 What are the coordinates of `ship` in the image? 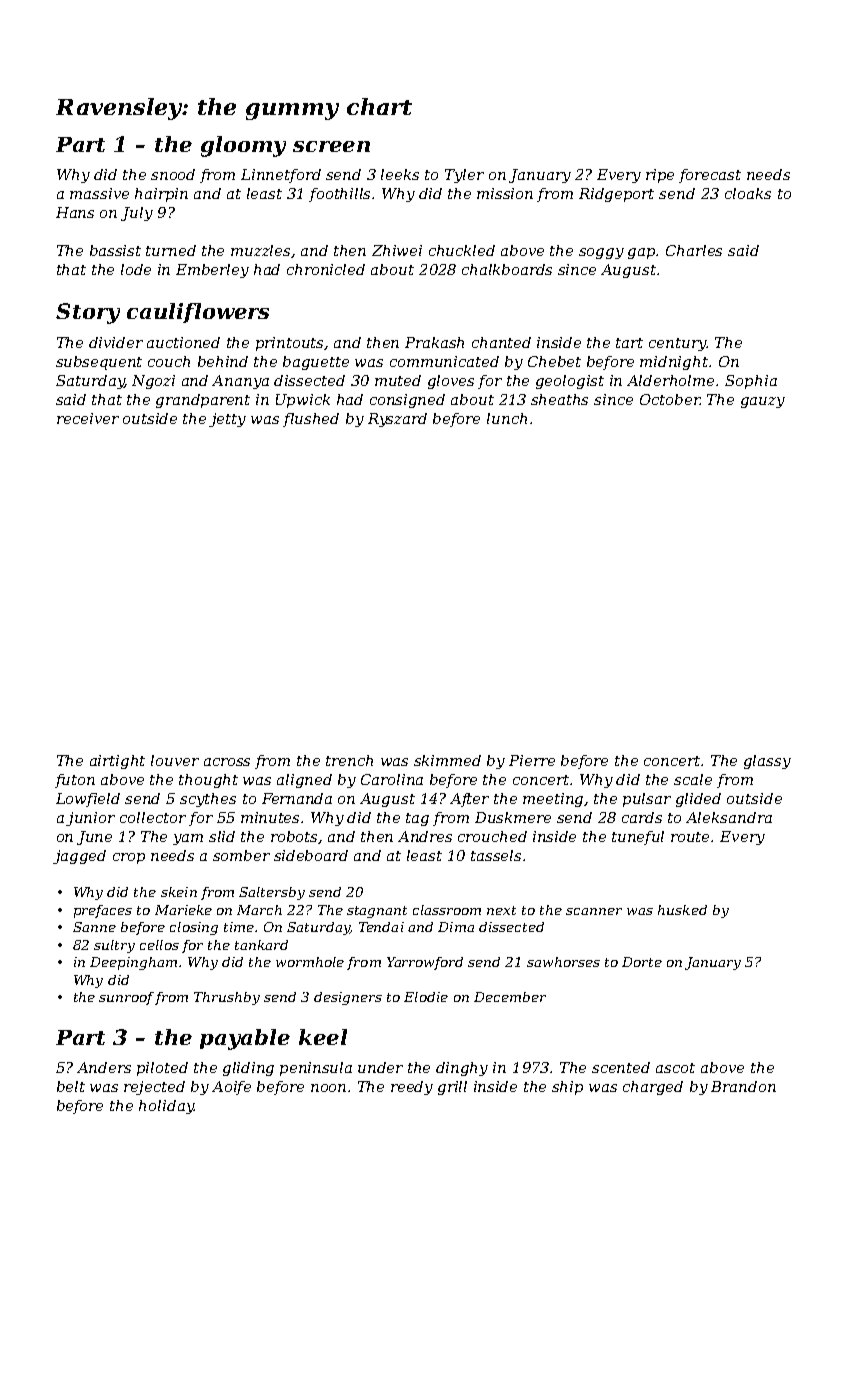 It's located at (567, 1088).
